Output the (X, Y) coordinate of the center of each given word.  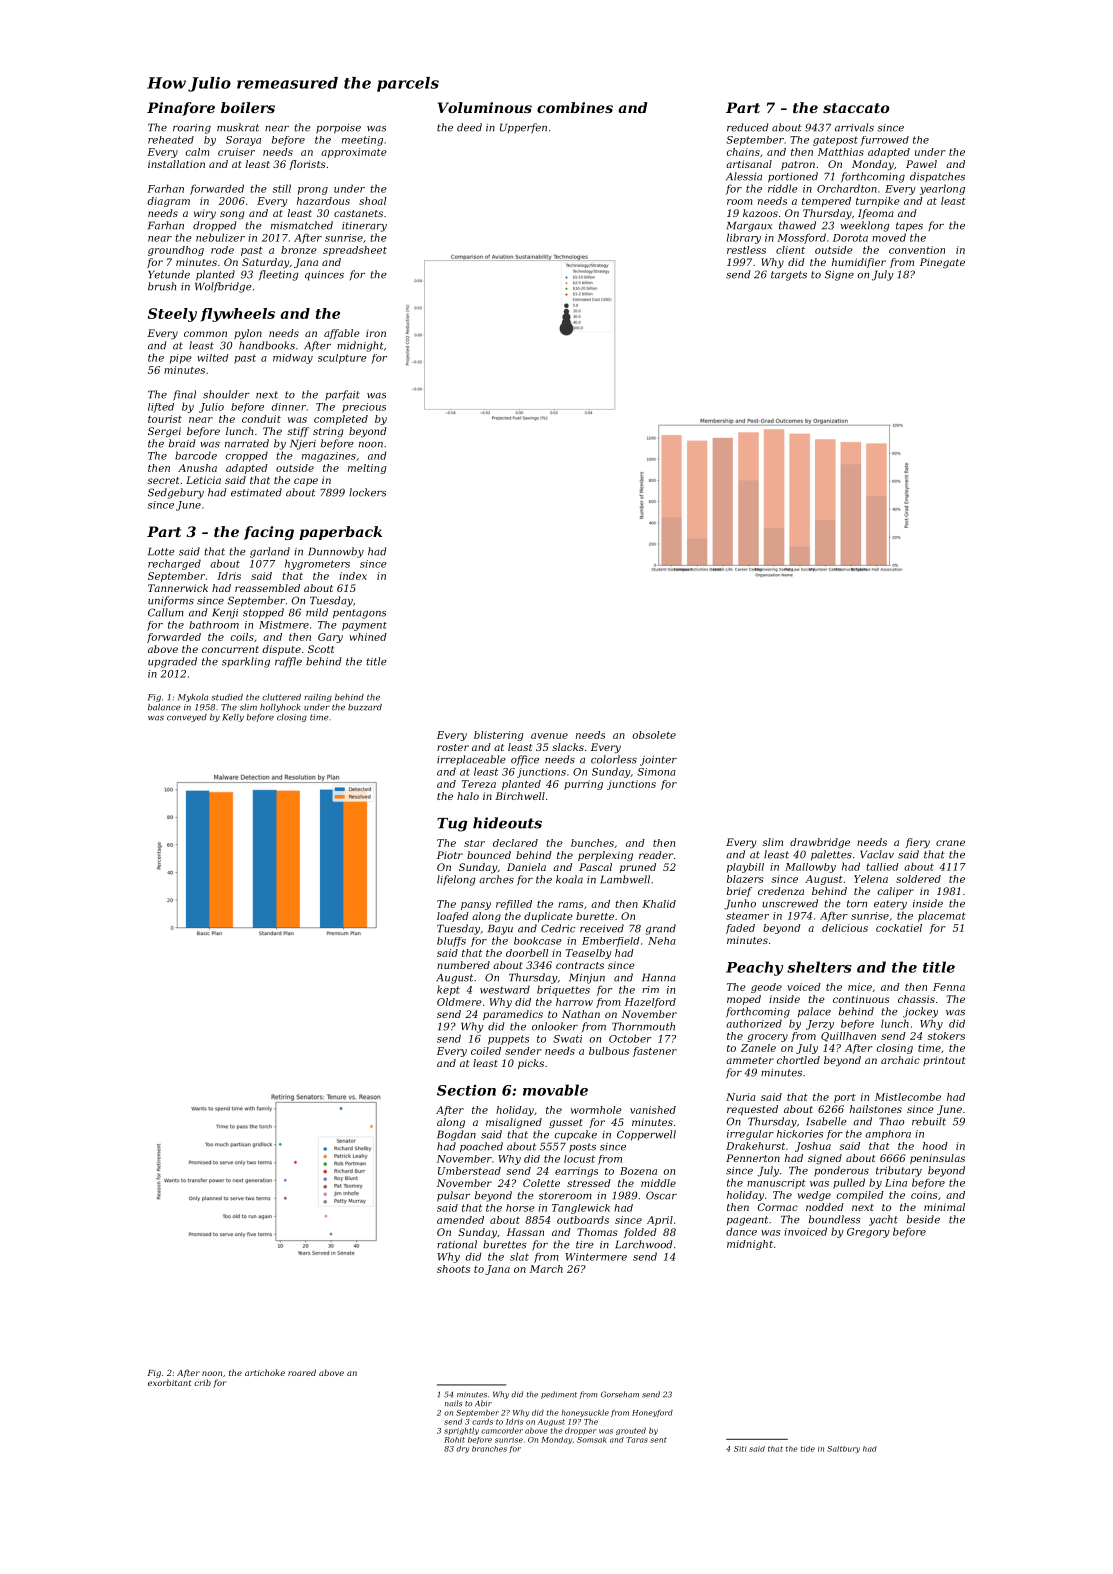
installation (176, 164)
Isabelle (826, 1121)
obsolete (654, 735)
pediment (559, 1395)
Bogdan (456, 1135)
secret (163, 480)
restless (746, 250)
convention (917, 250)
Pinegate (942, 263)
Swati (567, 1039)
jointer (658, 761)
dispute (282, 650)
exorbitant (169, 1382)
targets (789, 276)
